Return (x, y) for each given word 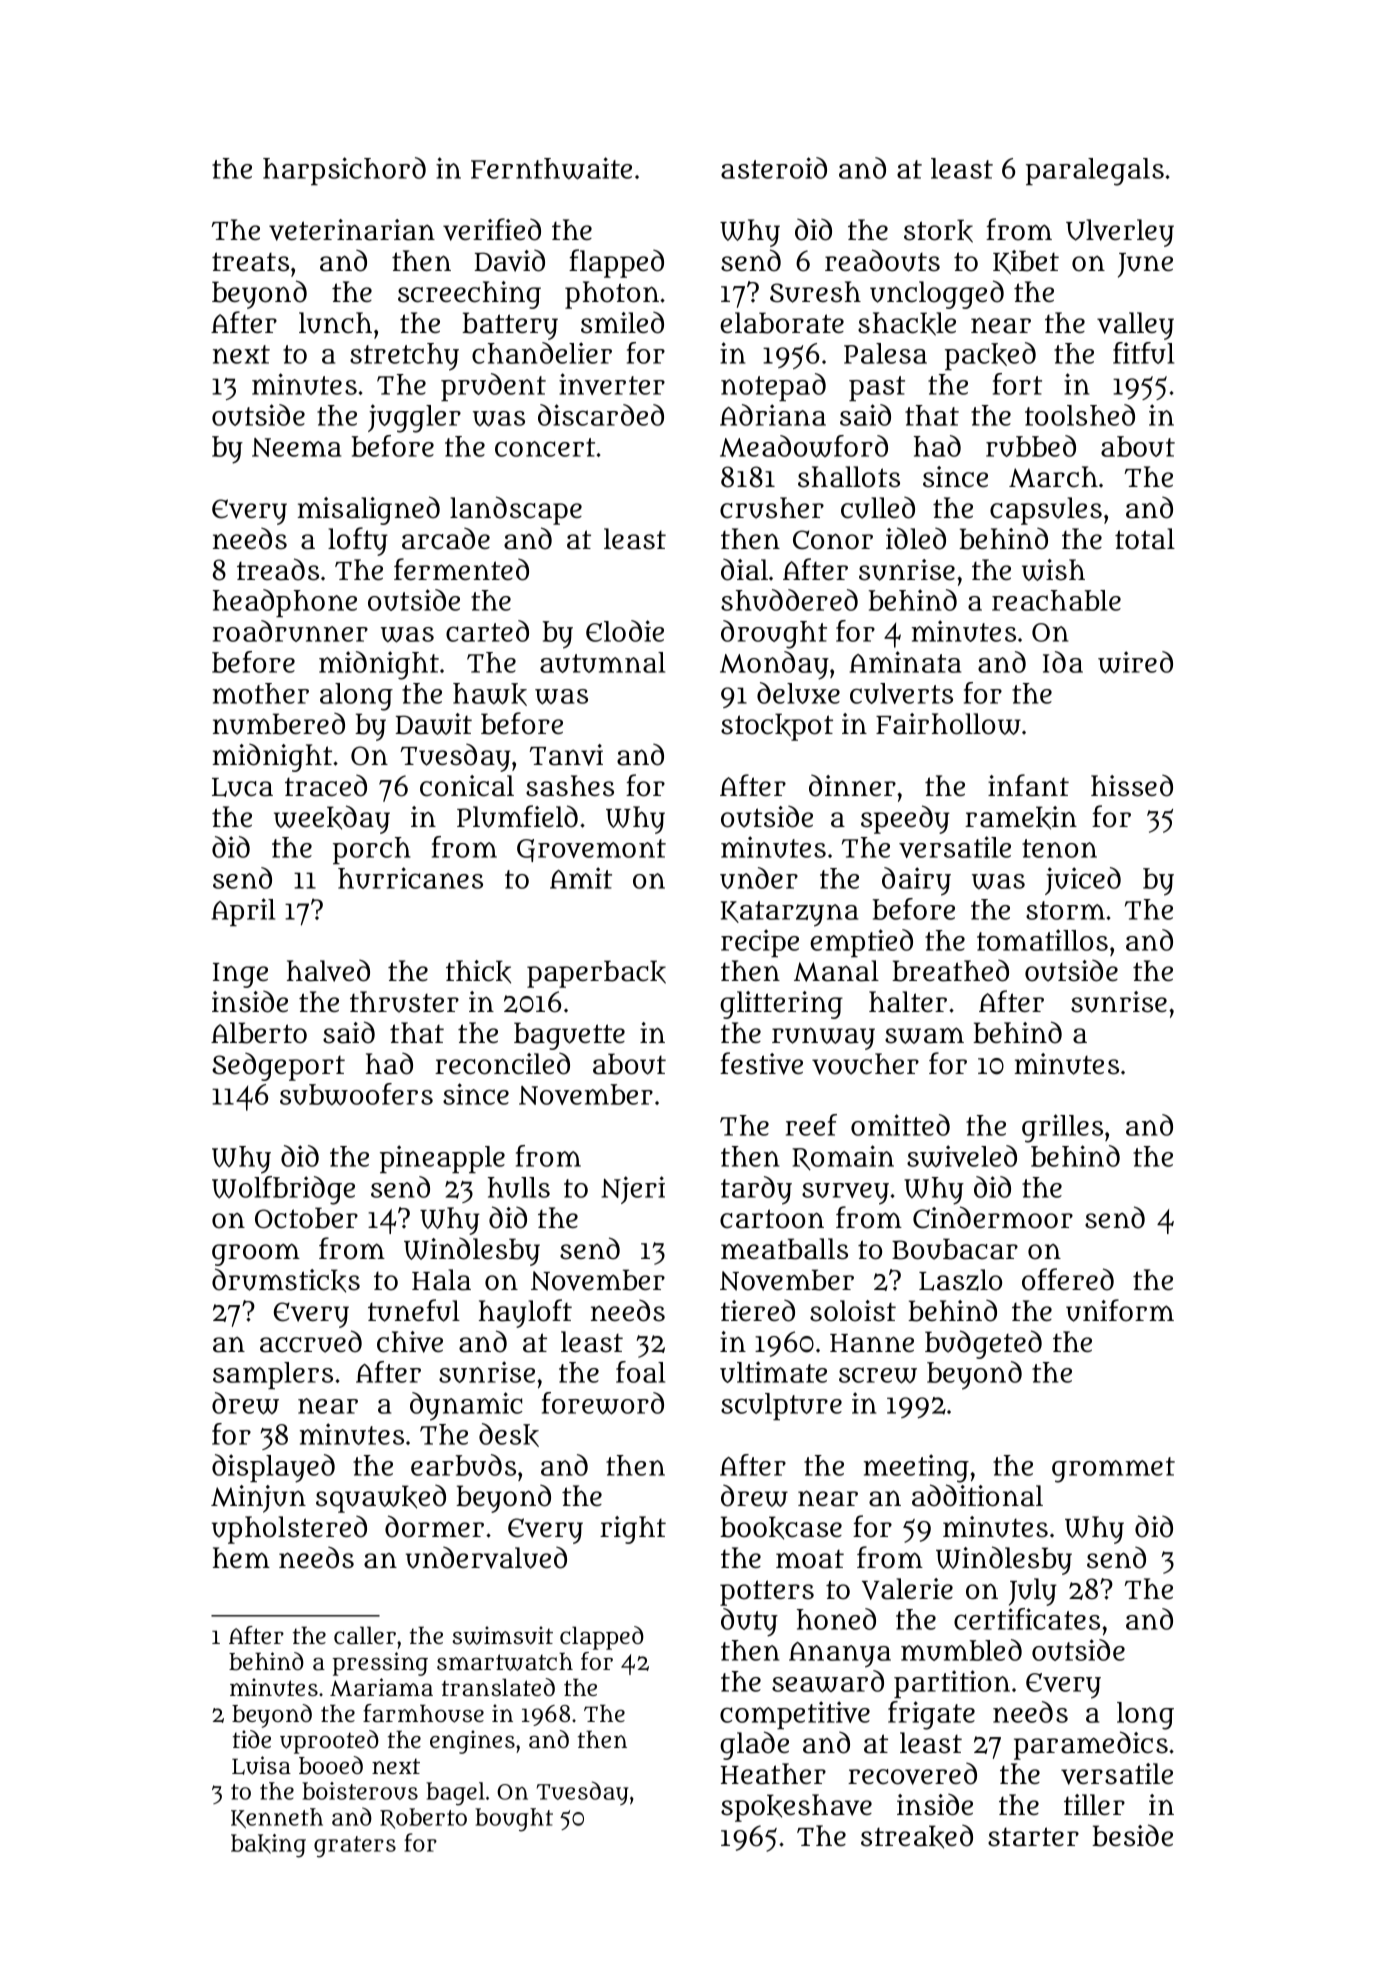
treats (250, 262)
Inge (240, 975)
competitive (795, 1715)
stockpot (777, 727)
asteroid (774, 168)
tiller (1094, 1804)
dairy (916, 881)
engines (472, 1742)
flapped (616, 263)
